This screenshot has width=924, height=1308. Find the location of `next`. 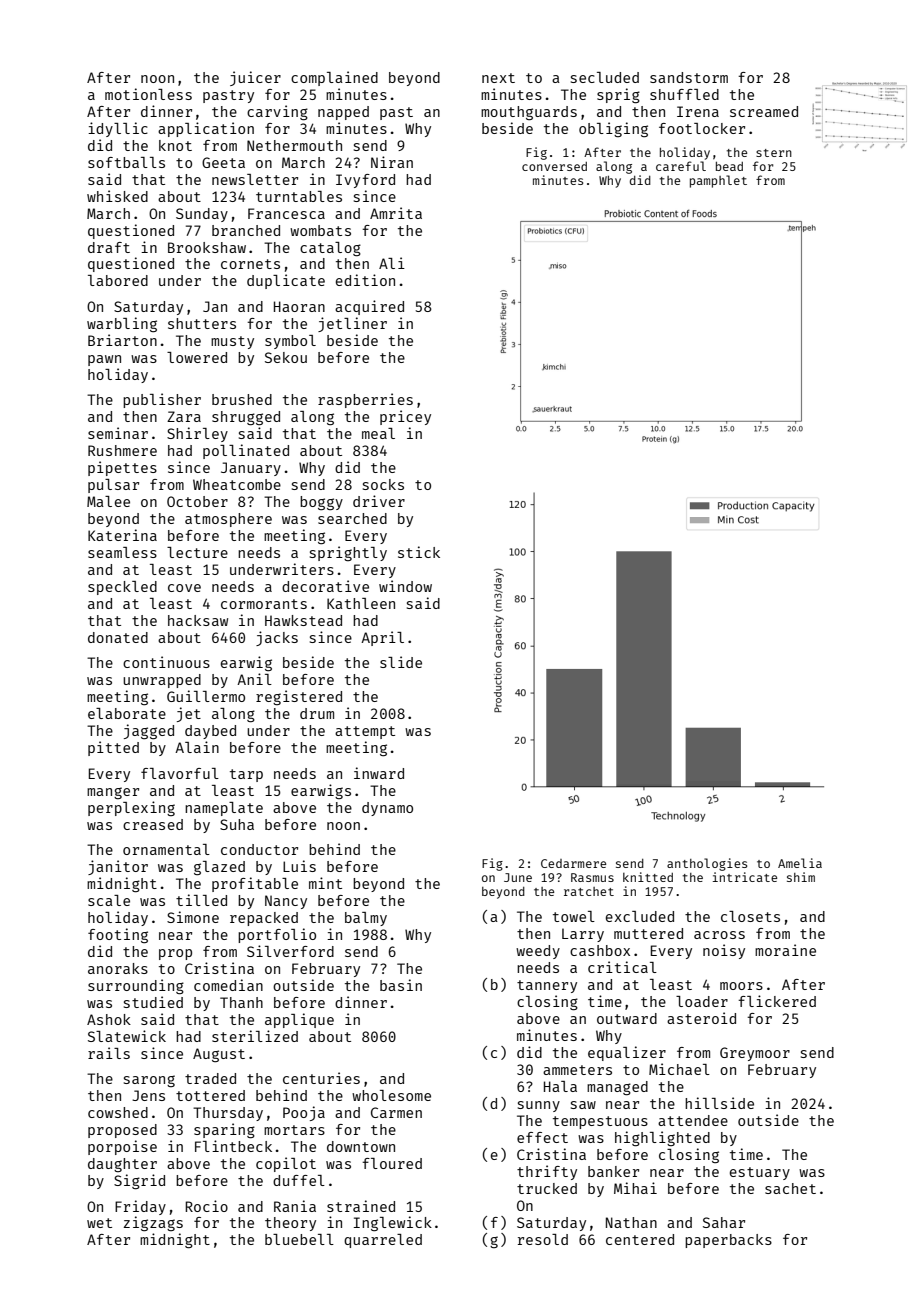

next is located at coordinates (498, 78).
